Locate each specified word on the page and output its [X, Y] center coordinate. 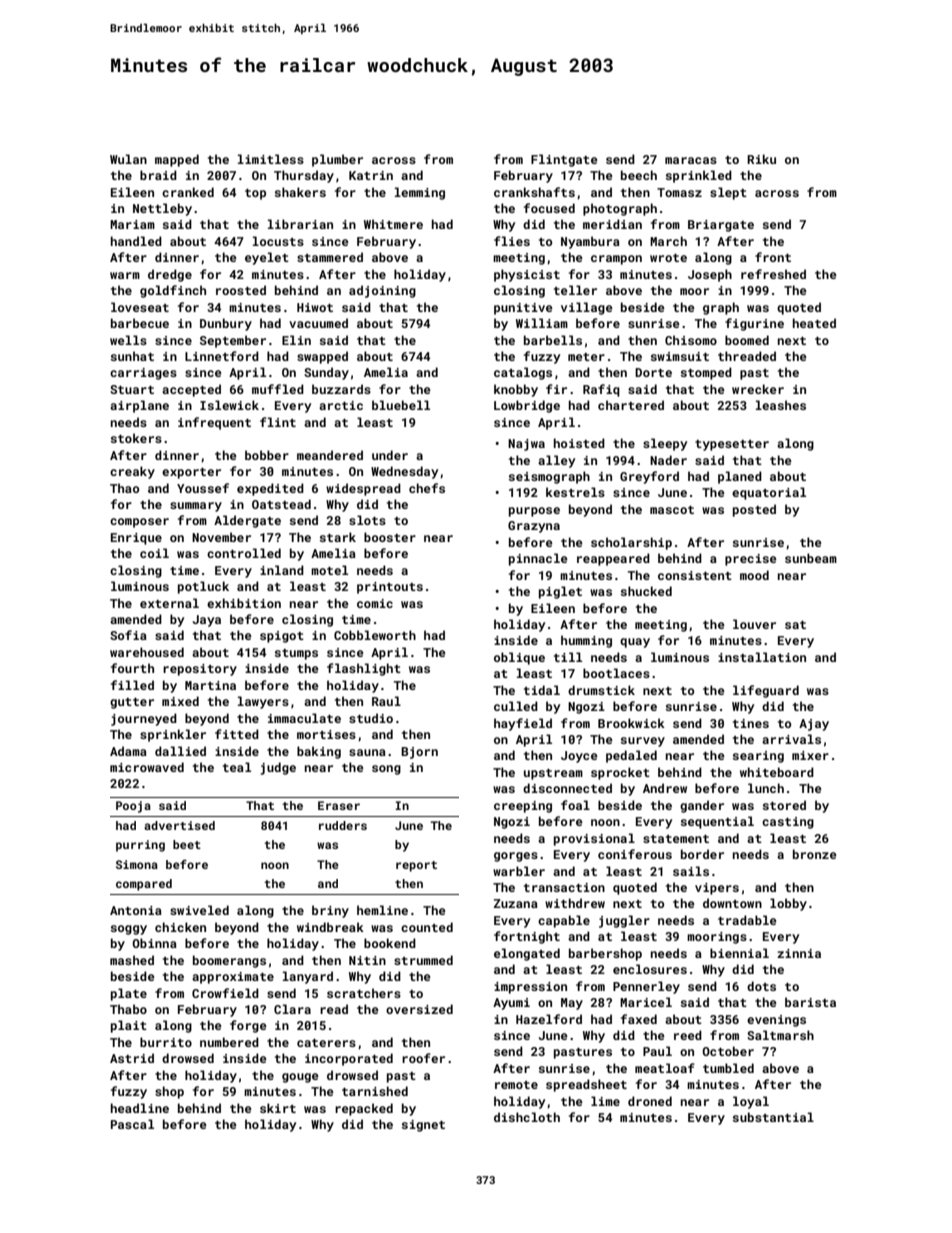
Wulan [128, 159]
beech [639, 175]
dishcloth [527, 1117]
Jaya [207, 621]
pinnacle [538, 559]
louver [754, 624]
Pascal [132, 1124]
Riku [761, 159]
